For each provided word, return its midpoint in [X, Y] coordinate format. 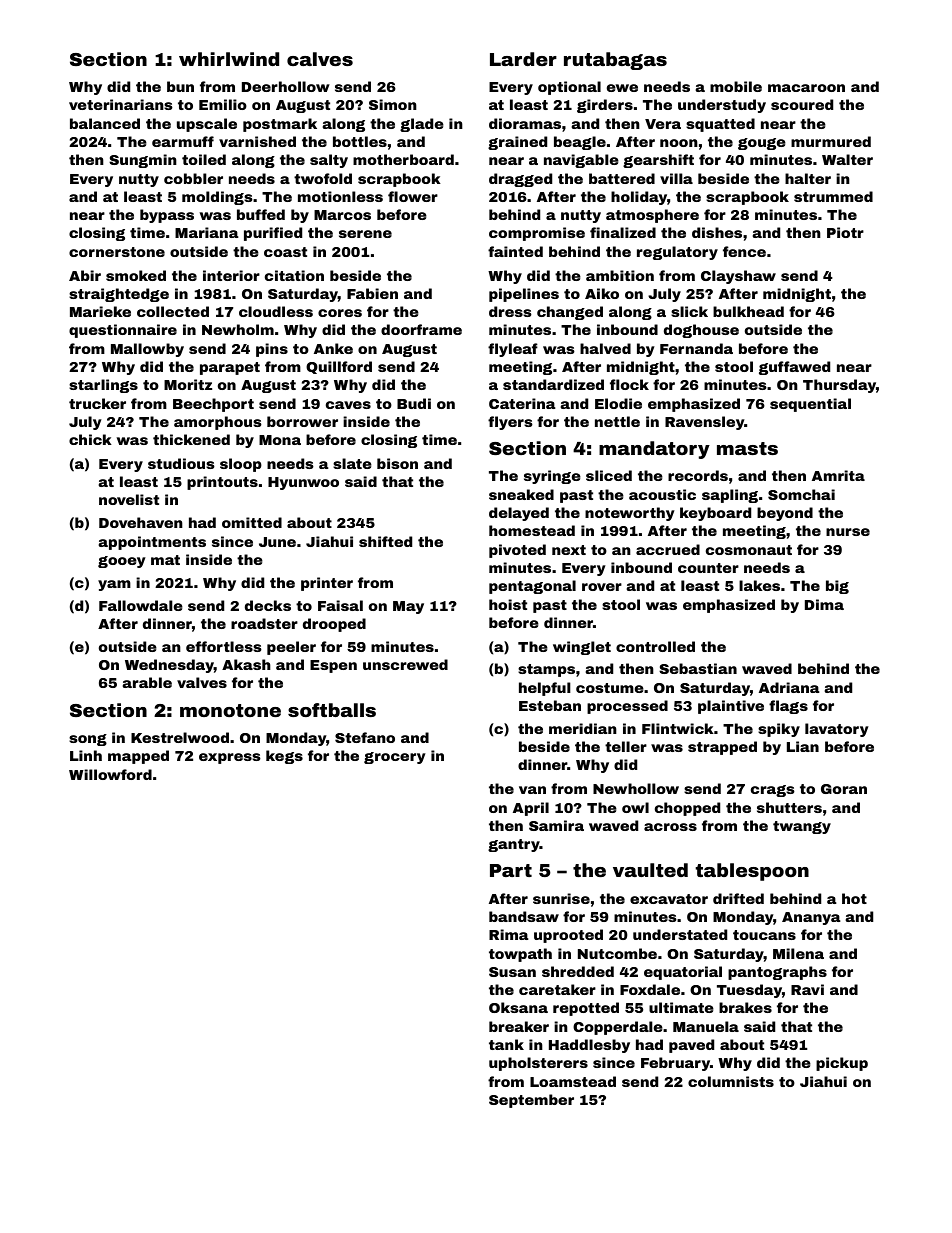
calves [320, 59]
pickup [842, 1064]
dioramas [525, 123]
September [531, 1101]
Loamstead [573, 1081]
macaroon [806, 88]
